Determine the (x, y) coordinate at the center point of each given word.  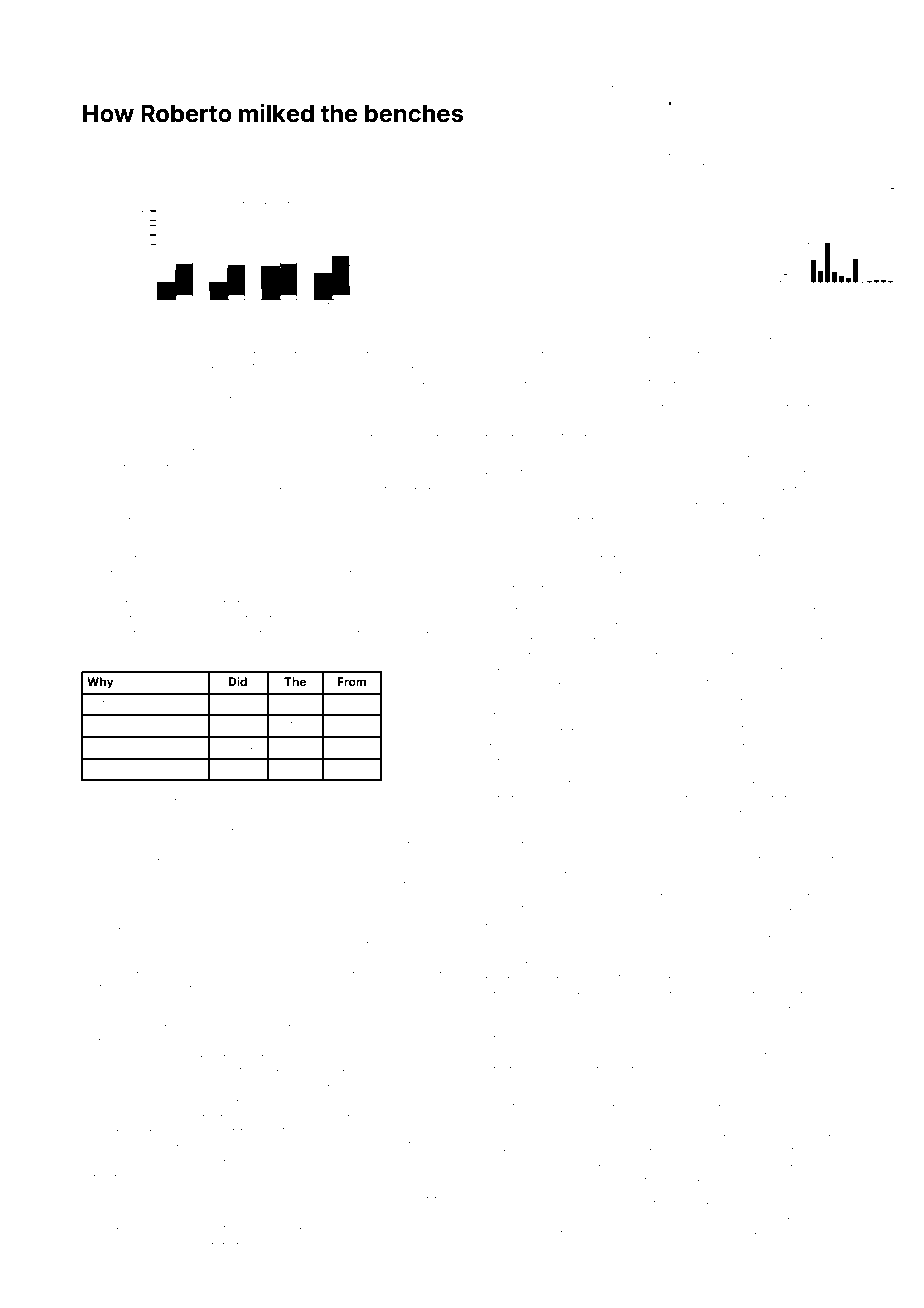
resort (98, 1241)
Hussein (106, 894)
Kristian (668, 485)
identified (538, 989)
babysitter (775, 1036)
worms (102, 501)
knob (496, 636)
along (604, 1232)
